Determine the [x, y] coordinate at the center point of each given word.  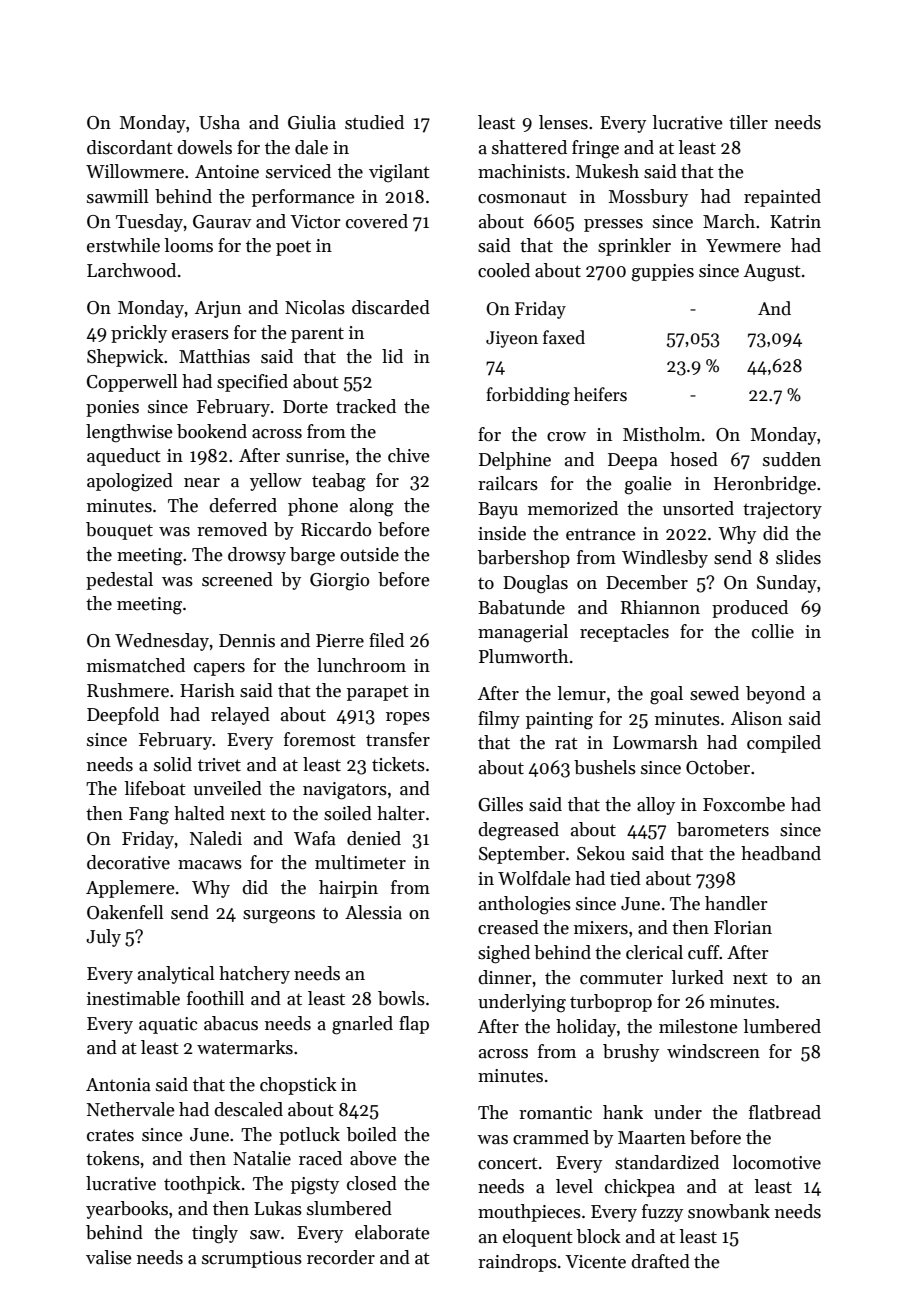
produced [750, 609]
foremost [320, 739]
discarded [391, 307]
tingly [215, 1234]
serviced [298, 171]
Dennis [247, 641]
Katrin [795, 222]
